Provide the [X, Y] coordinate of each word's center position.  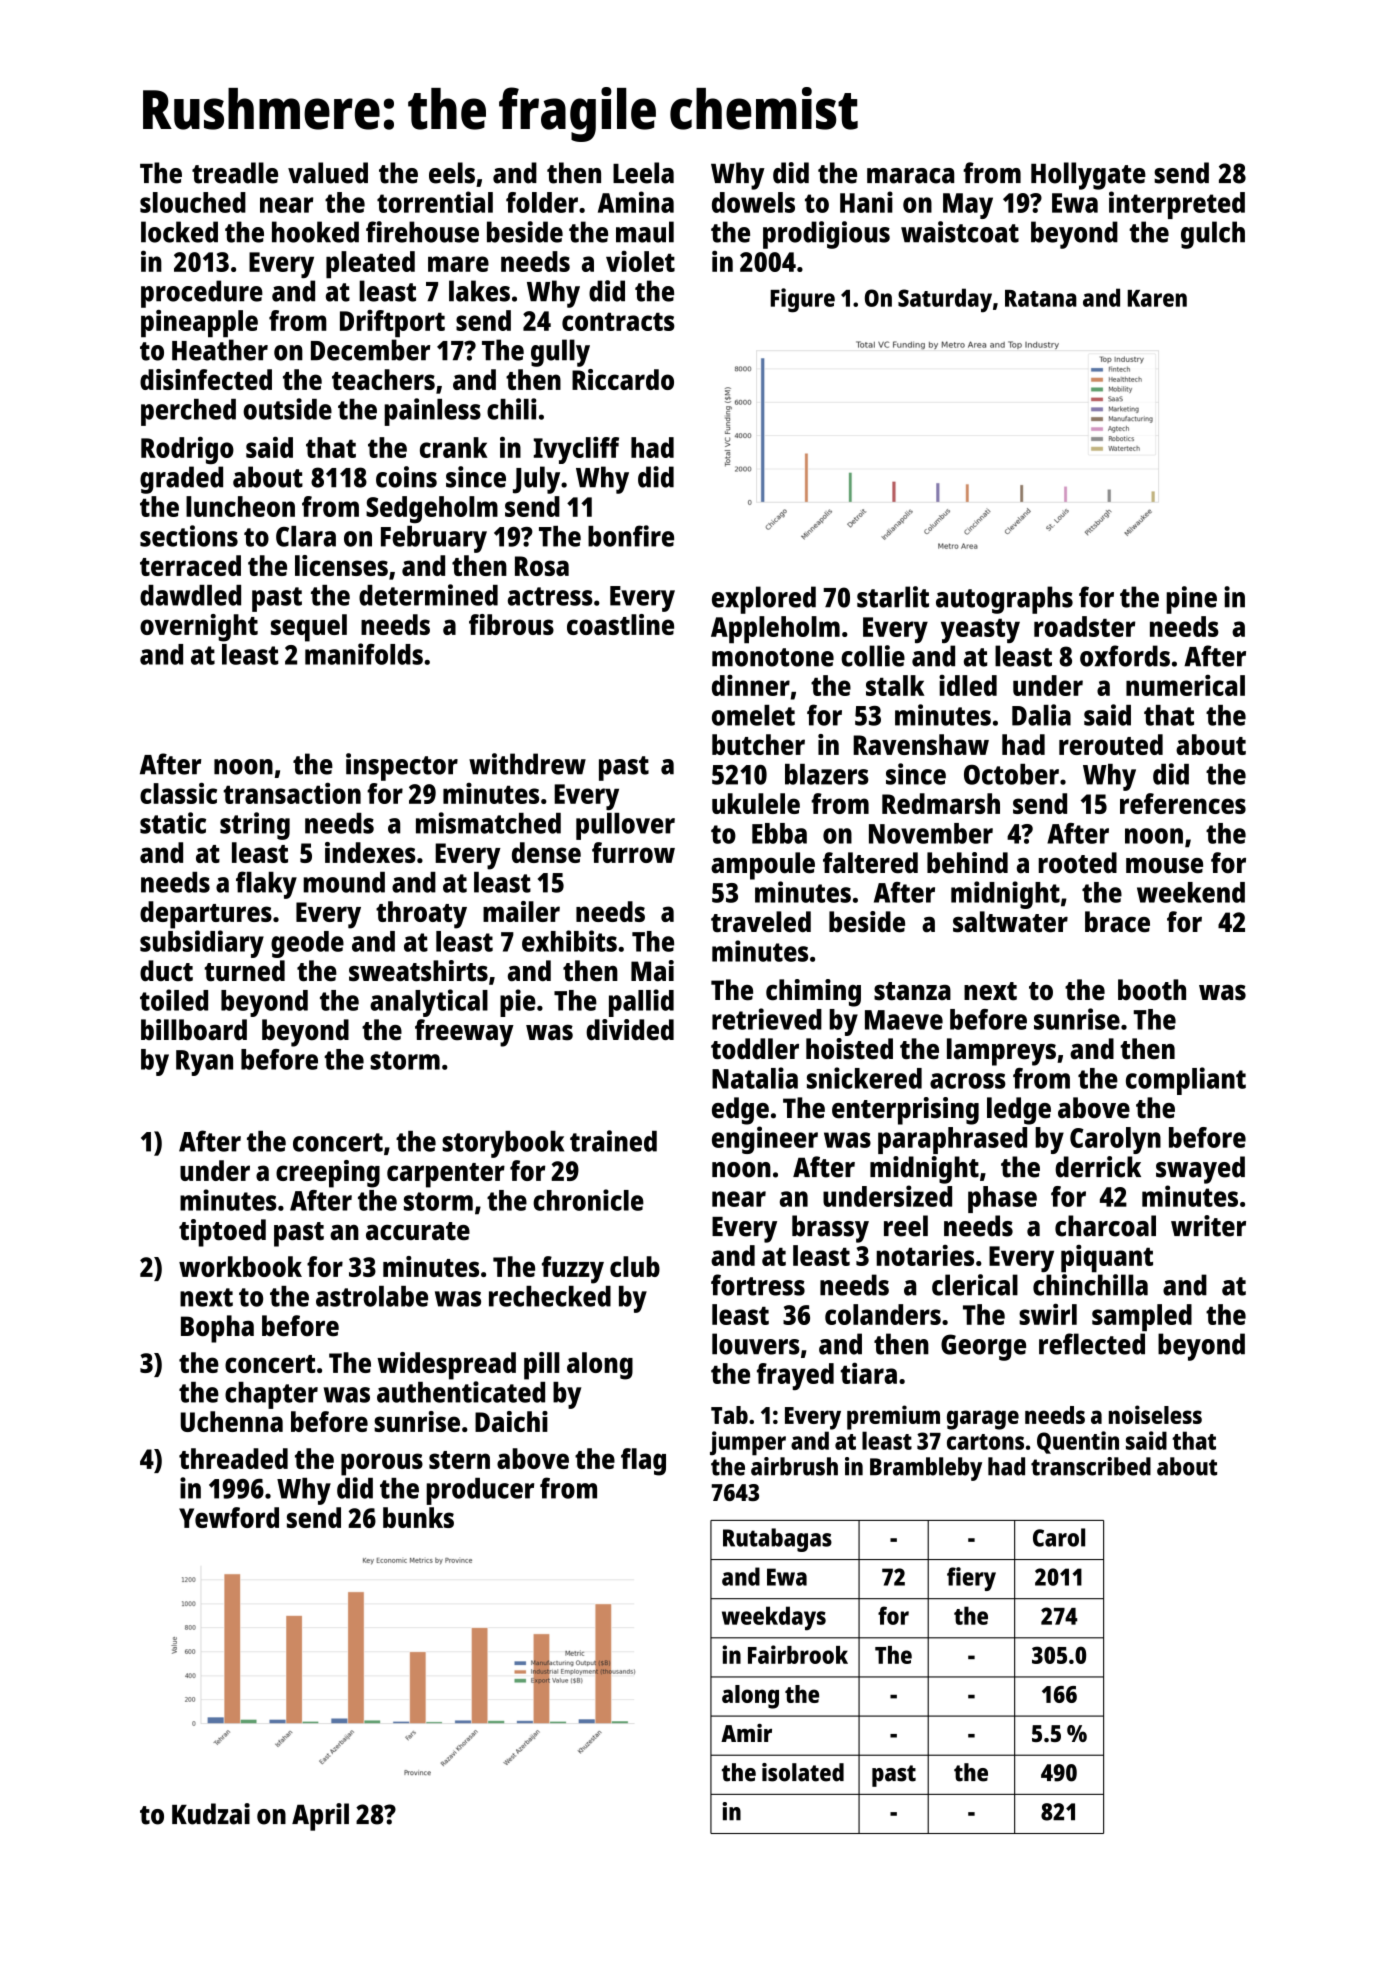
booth [1152, 990]
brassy [830, 1229]
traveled [761, 922]
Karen [1157, 298]
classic [178, 793]
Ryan [204, 1063]
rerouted [1111, 744]
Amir [746, 1733]
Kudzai [211, 1814]
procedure [202, 294]
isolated [803, 1772]
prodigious [826, 235]
